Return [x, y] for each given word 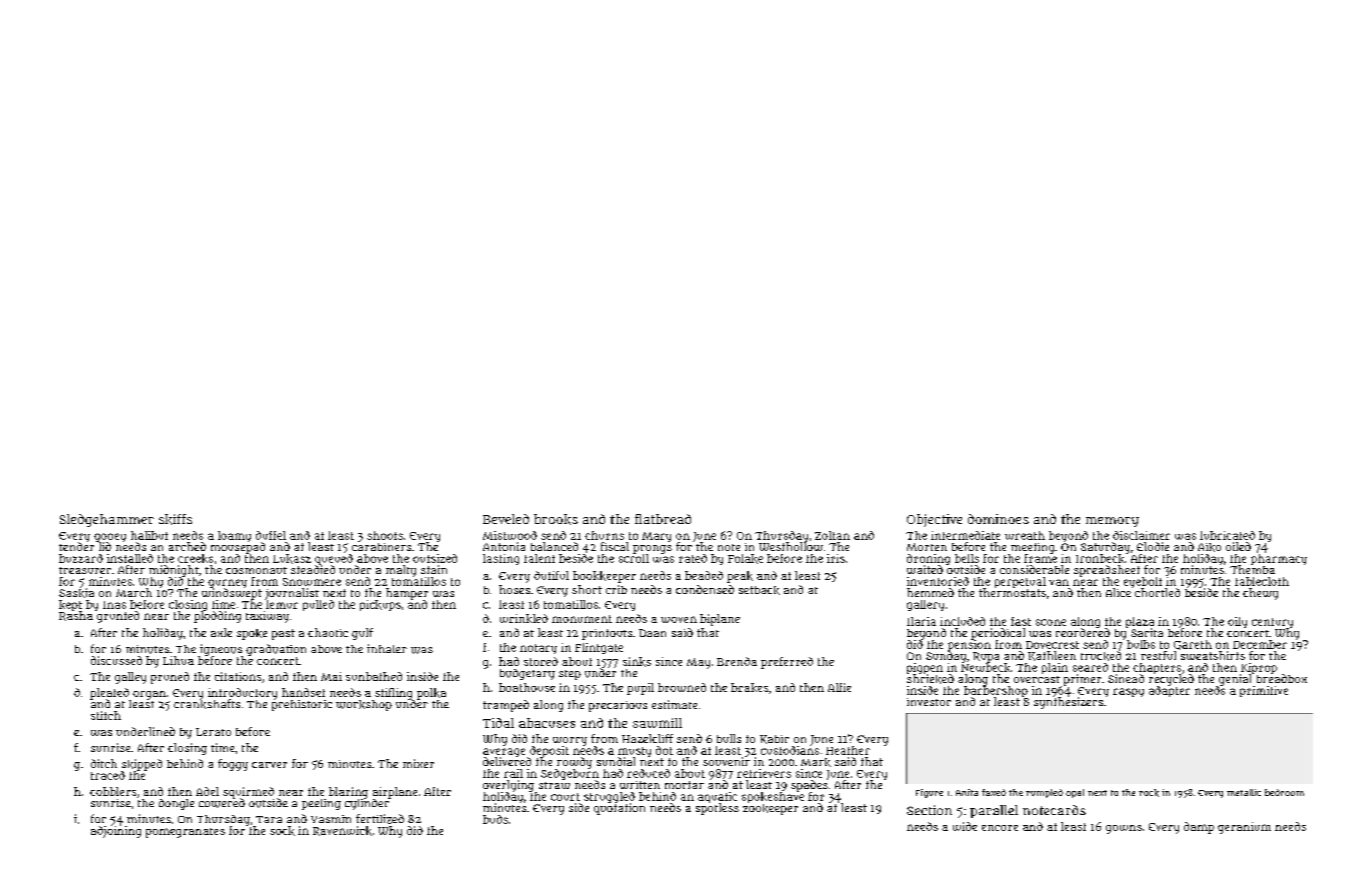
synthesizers [1068, 703]
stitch [106, 715]
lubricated [1227, 535]
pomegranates [185, 833]
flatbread [663, 519]
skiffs [175, 519]
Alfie [839, 687]
